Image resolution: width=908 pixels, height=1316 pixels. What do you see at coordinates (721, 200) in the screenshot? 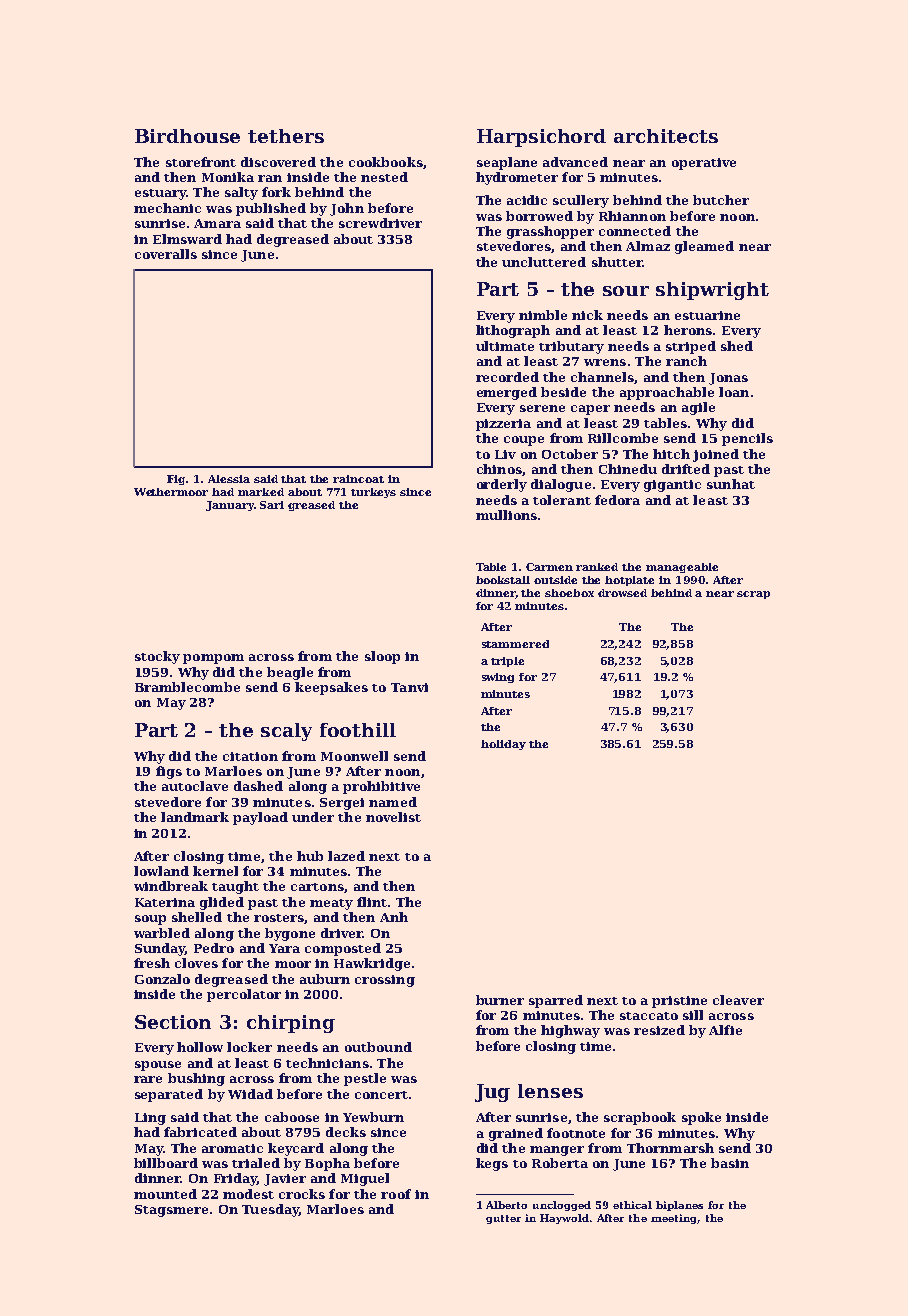
I see `butcher` at bounding box center [721, 200].
